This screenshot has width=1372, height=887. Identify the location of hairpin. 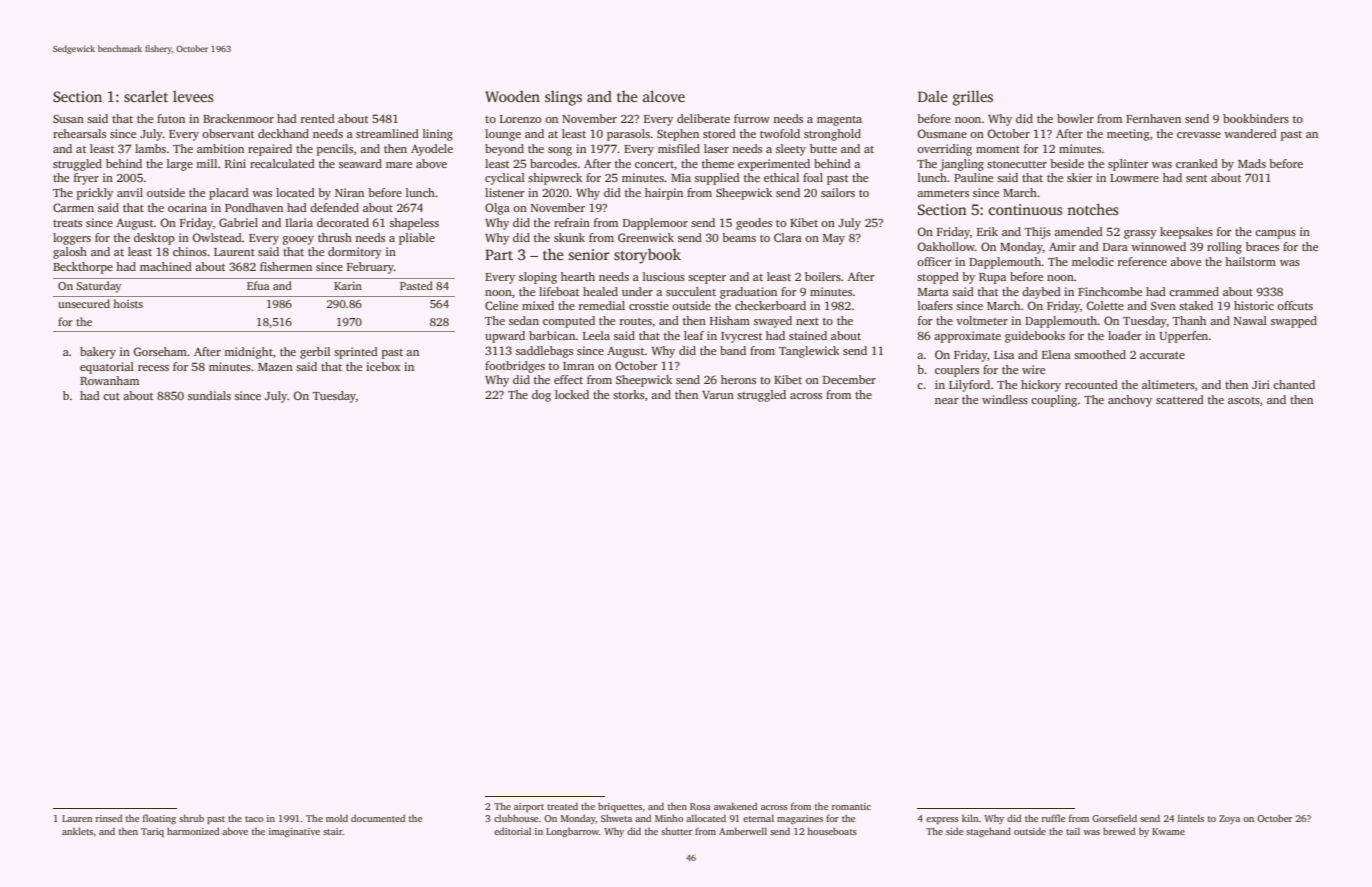
(664, 194).
